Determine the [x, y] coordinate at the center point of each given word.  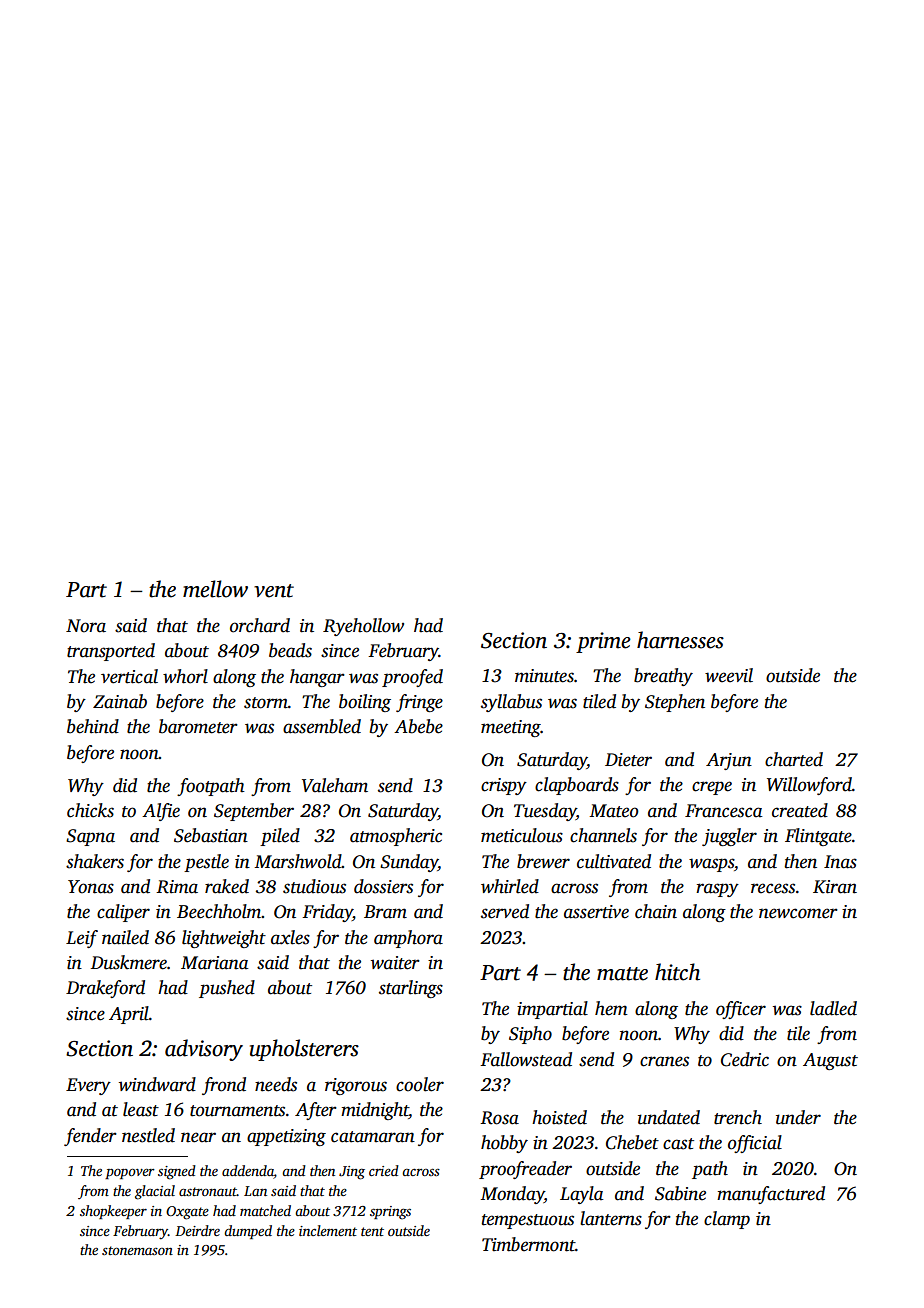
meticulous [522, 835]
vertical [129, 676]
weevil [729, 675]
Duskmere [129, 962]
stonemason [137, 1250]
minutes [544, 676]
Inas [840, 862]
